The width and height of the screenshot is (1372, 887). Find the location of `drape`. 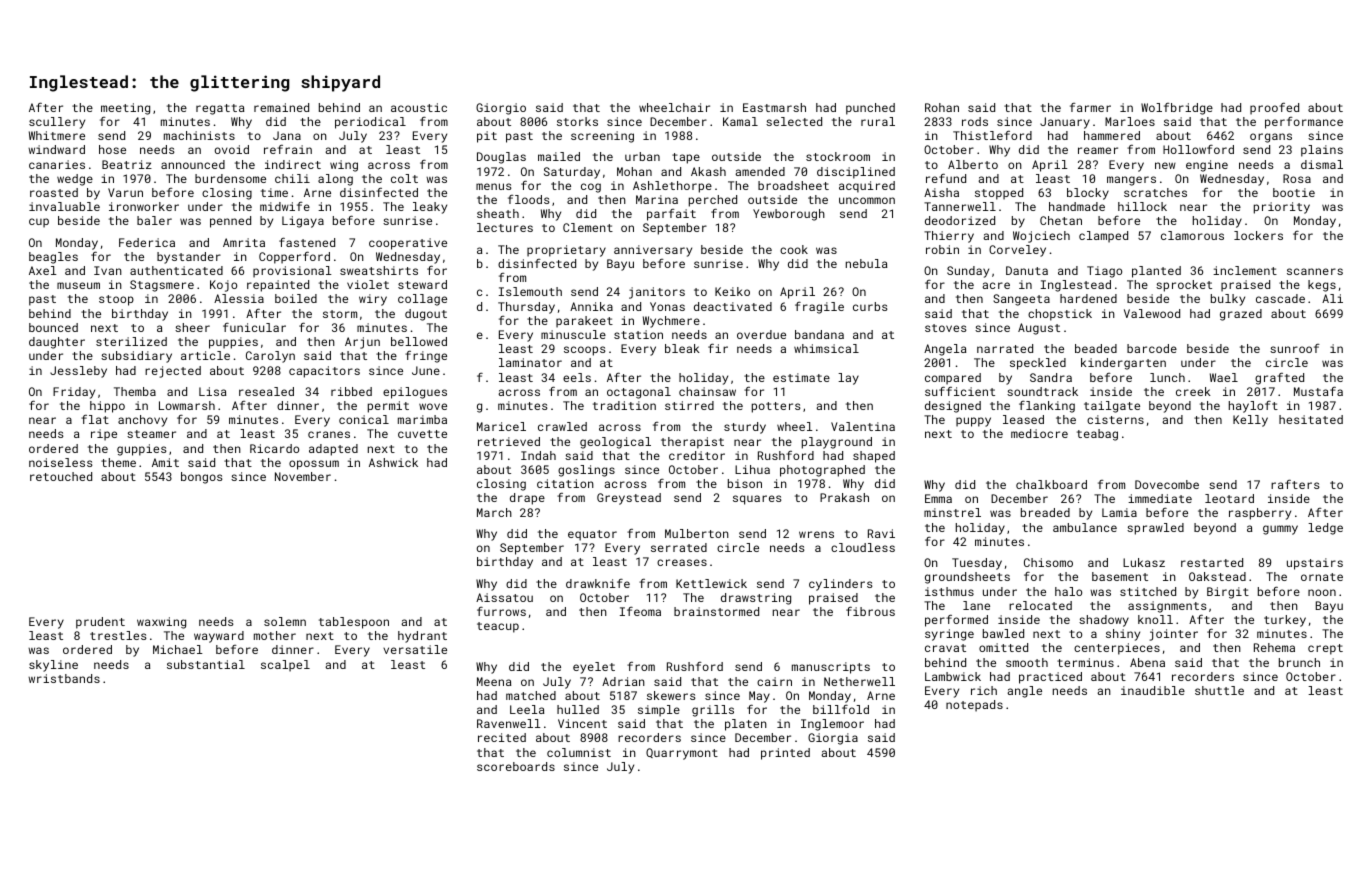

drape is located at coordinates (527, 499).
